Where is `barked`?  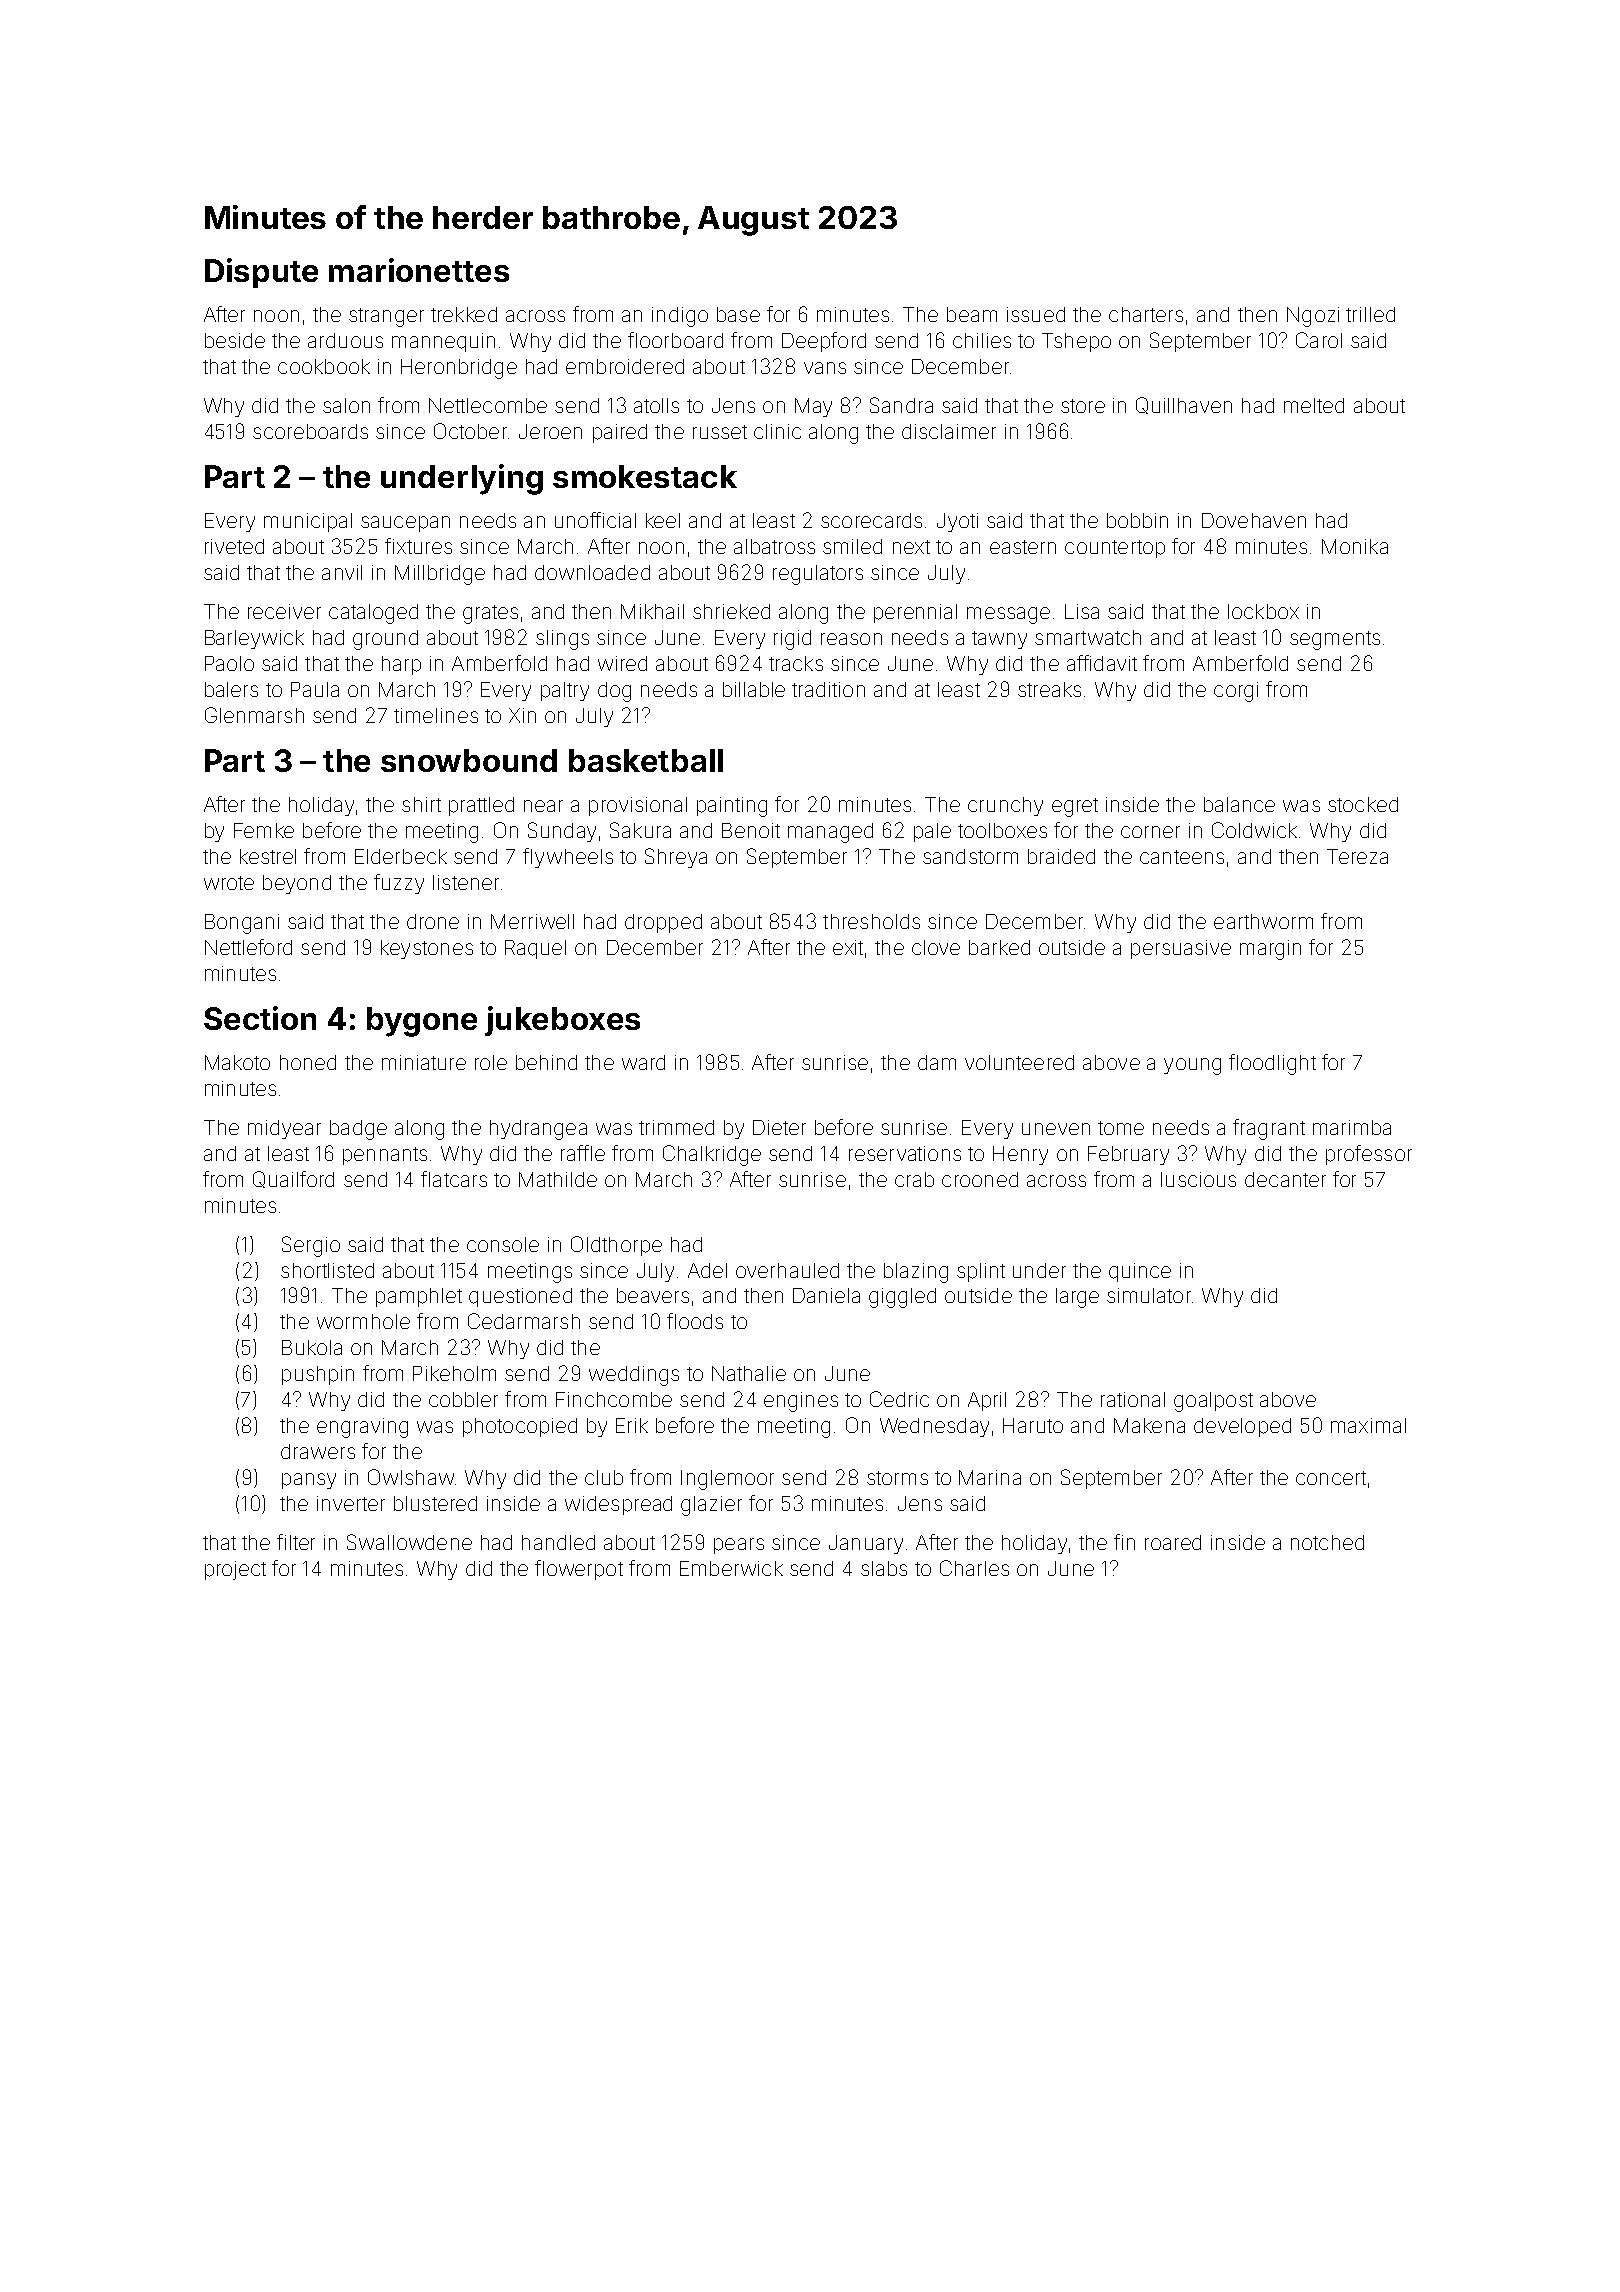
barked is located at coordinates (999, 947).
